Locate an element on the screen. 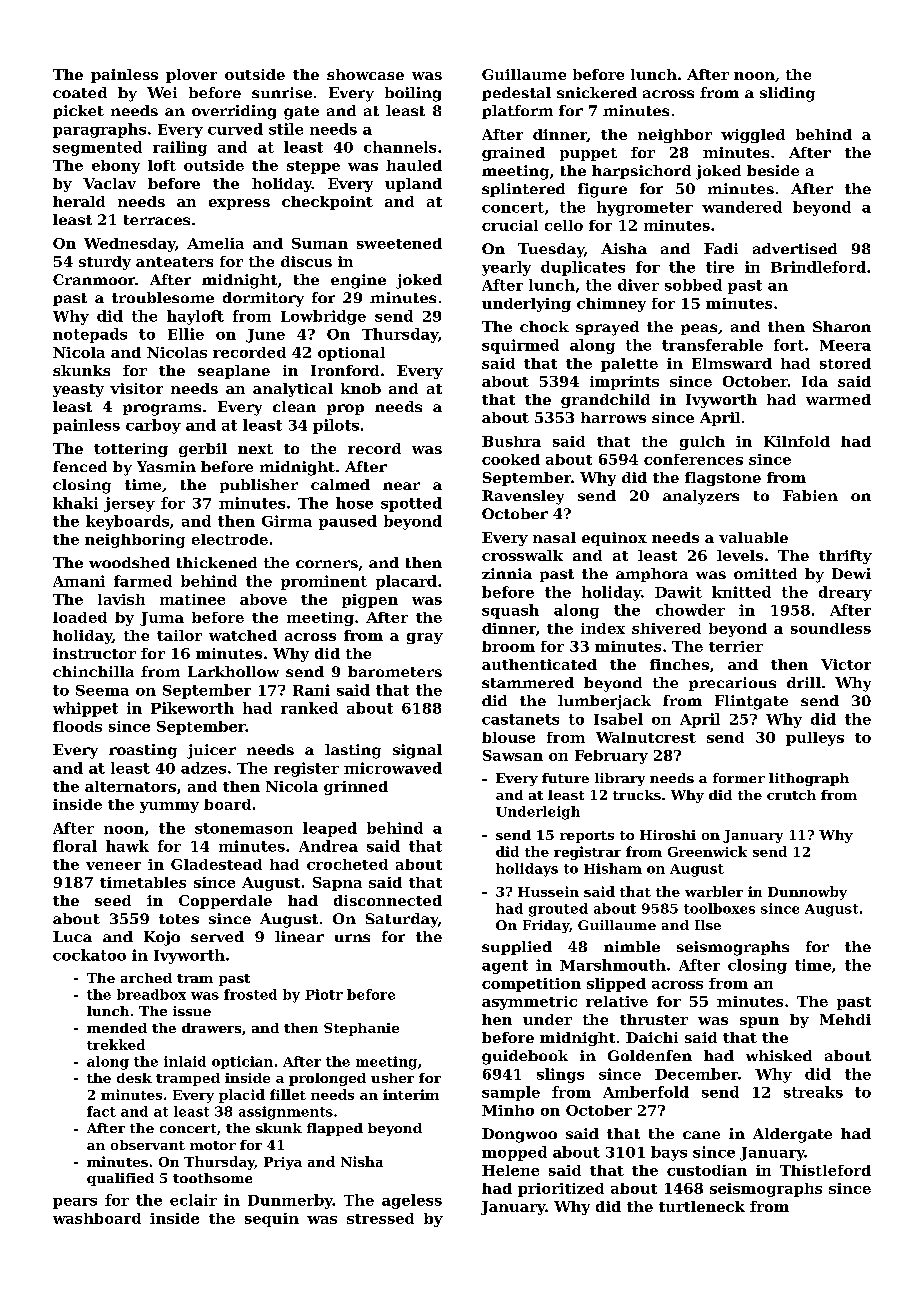 The height and width of the screenshot is (1308, 924). analyzers is located at coordinates (701, 497).
